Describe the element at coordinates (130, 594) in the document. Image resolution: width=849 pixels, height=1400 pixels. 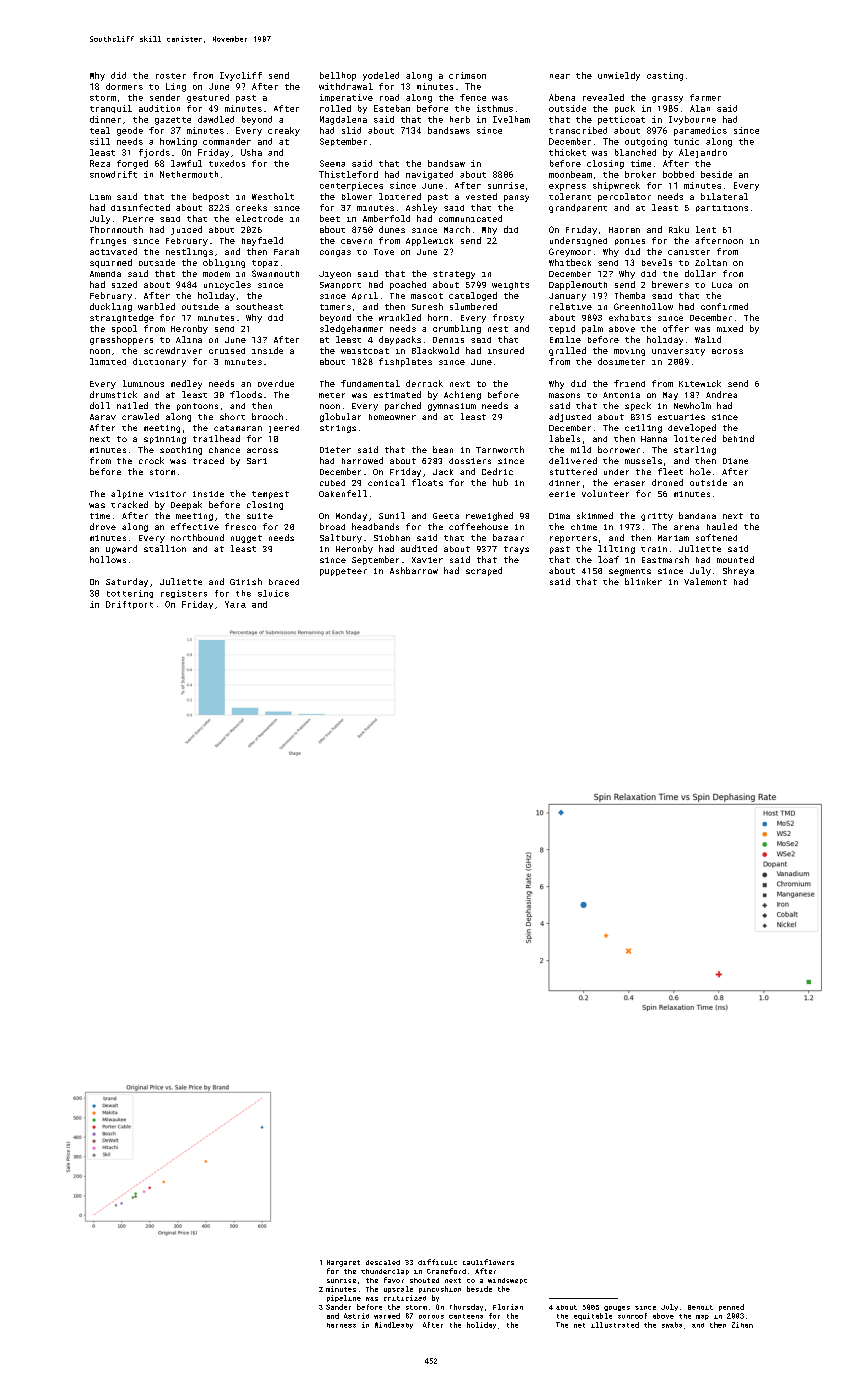
I see `tottering` at that location.
